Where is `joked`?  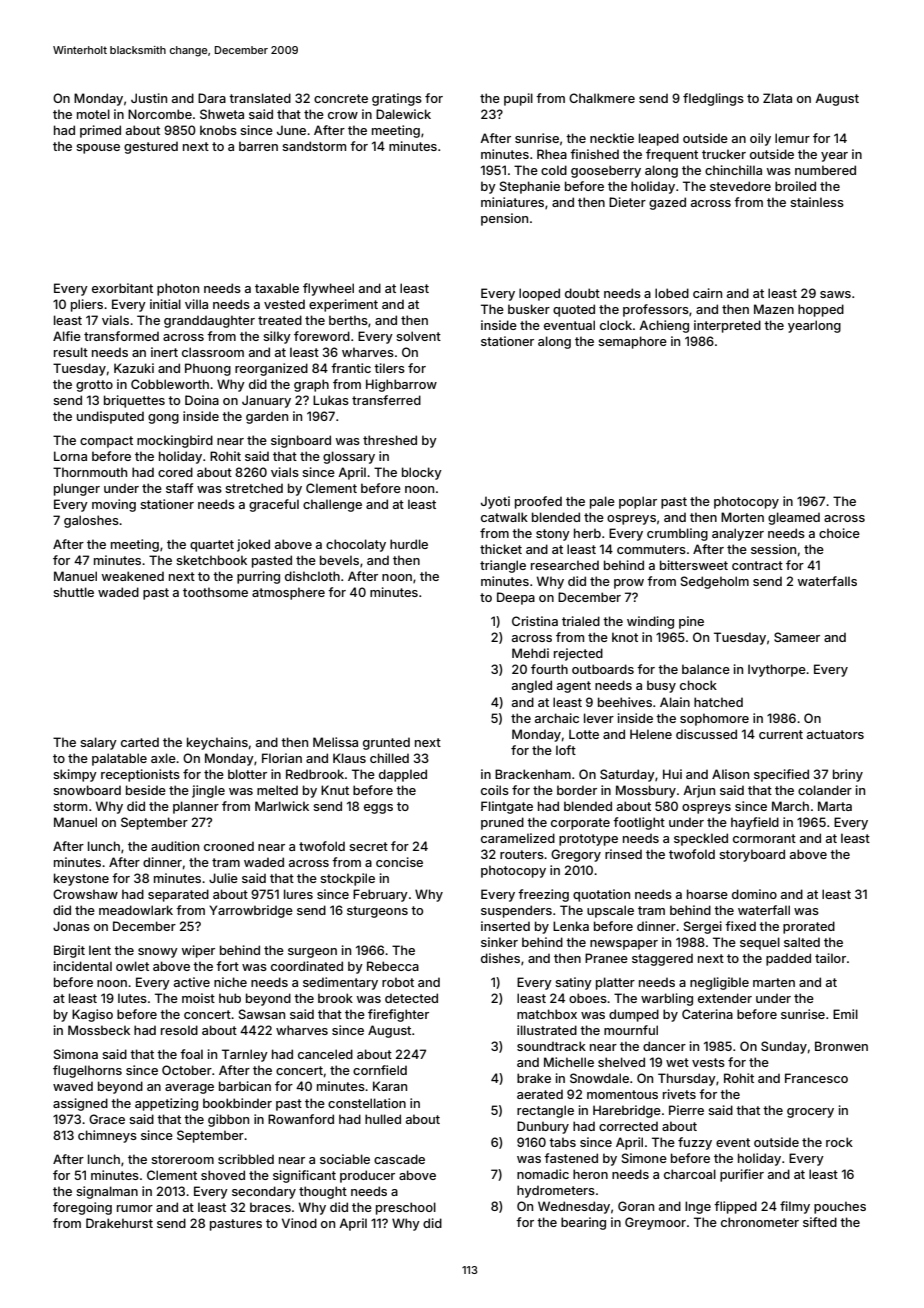 joked is located at coordinates (253, 545).
